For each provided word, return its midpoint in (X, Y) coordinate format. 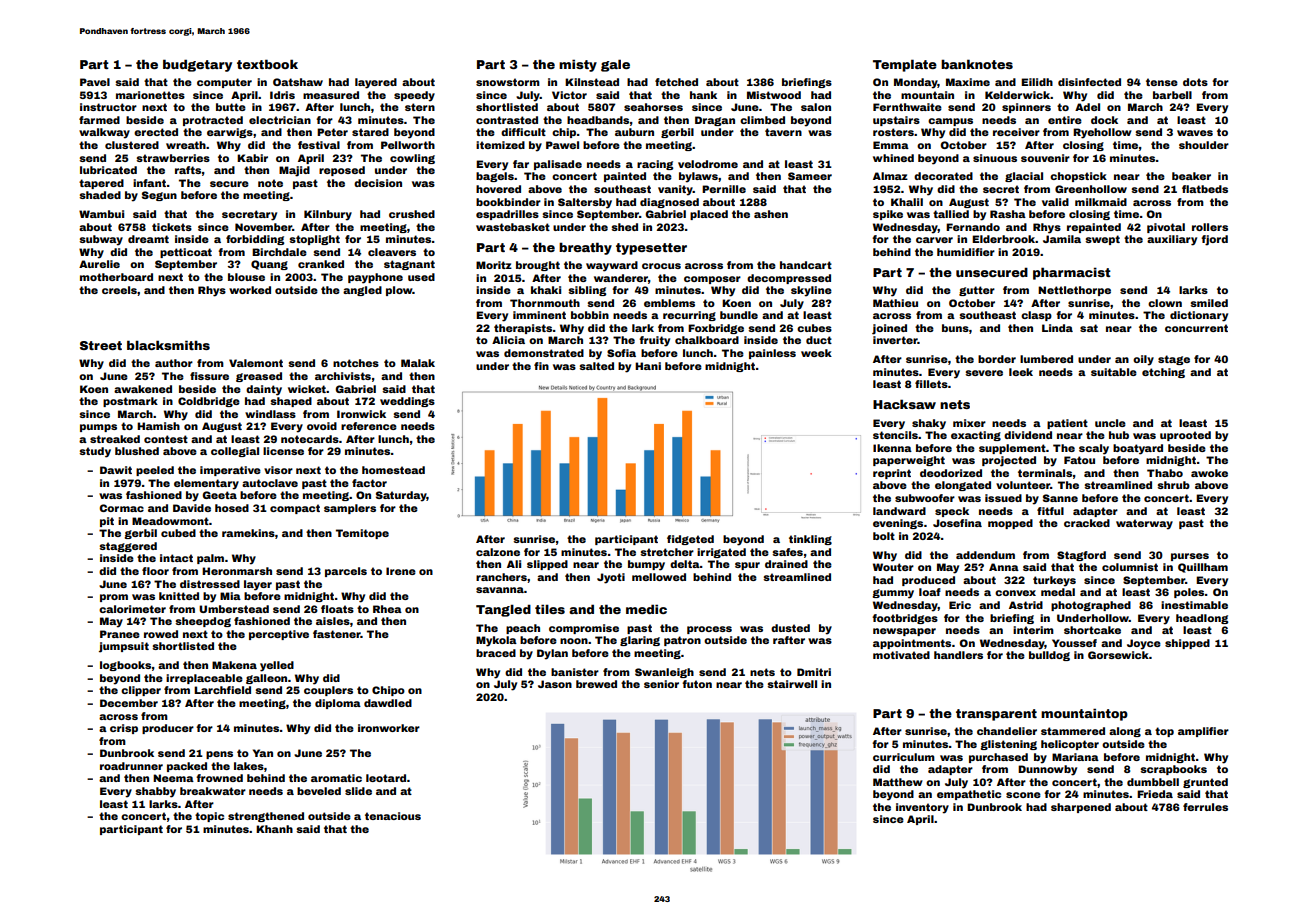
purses (1190, 557)
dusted (790, 628)
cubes (814, 328)
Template (905, 65)
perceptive (279, 635)
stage (1174, 360)
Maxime (968, 82)
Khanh (274, 829)
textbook (267, 64)
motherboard (116, 277)
